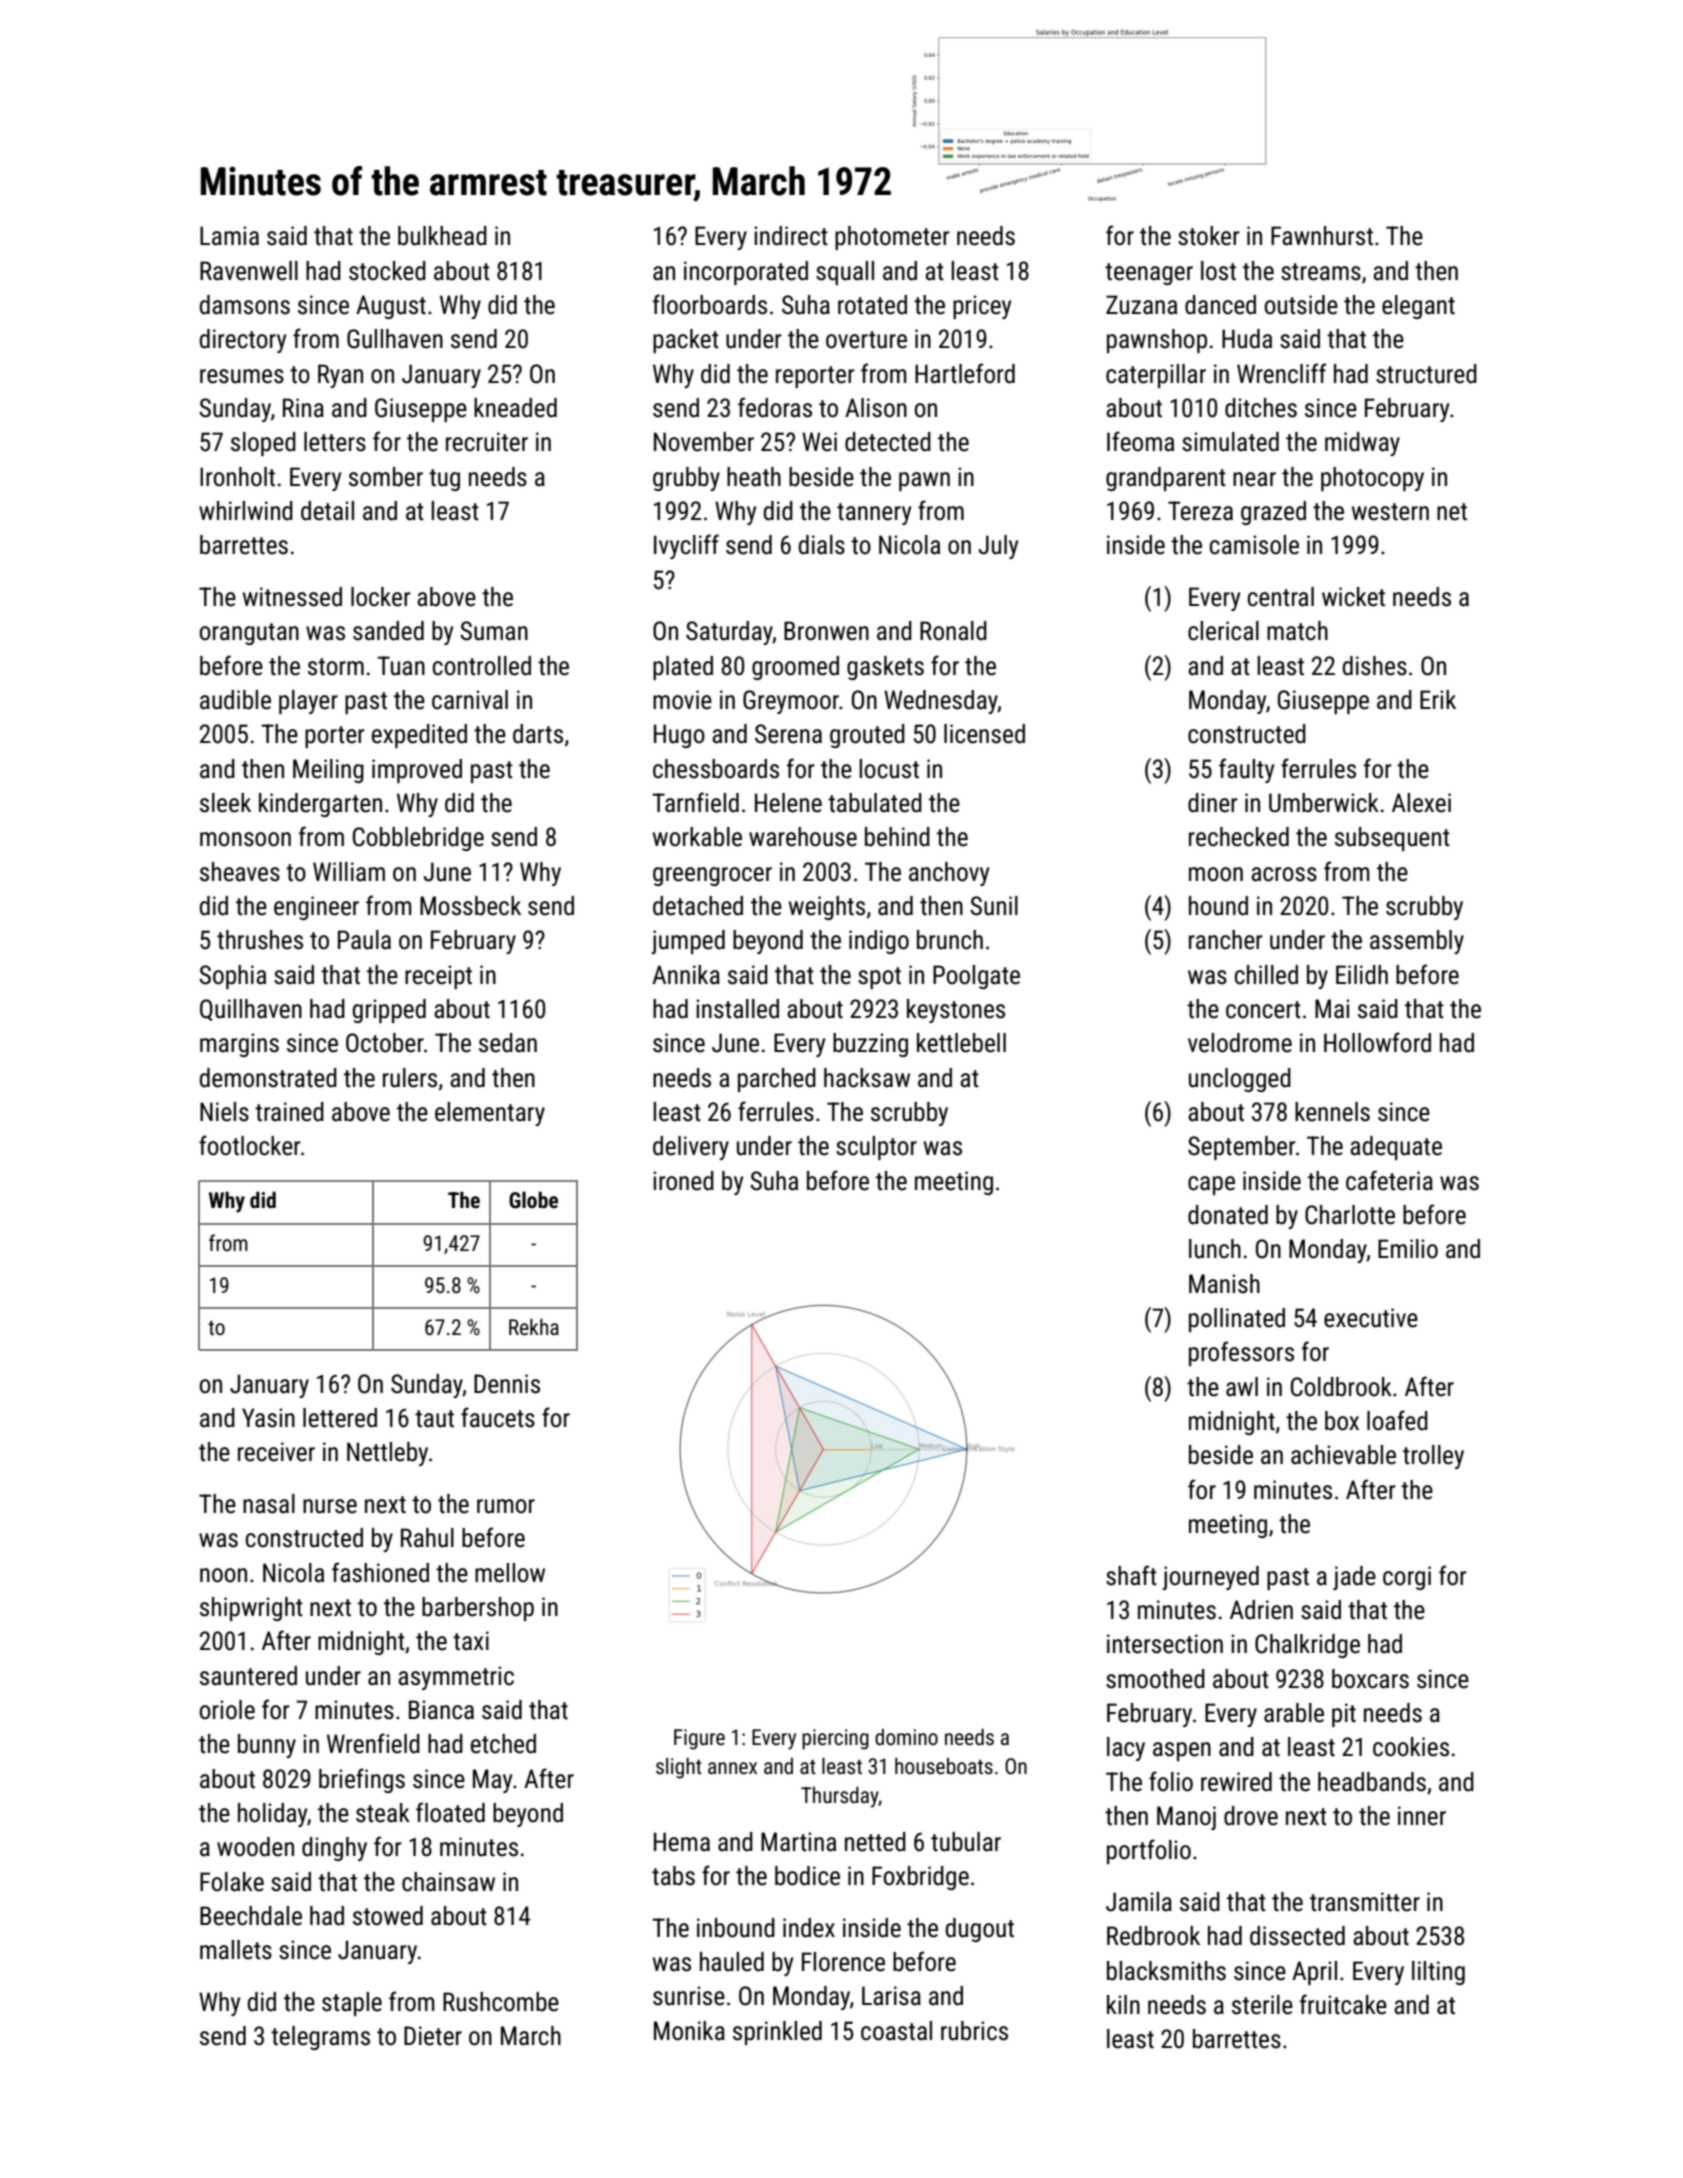 The image size is (1683, 2178). I want to click on chilled, so click(1266, 975).
